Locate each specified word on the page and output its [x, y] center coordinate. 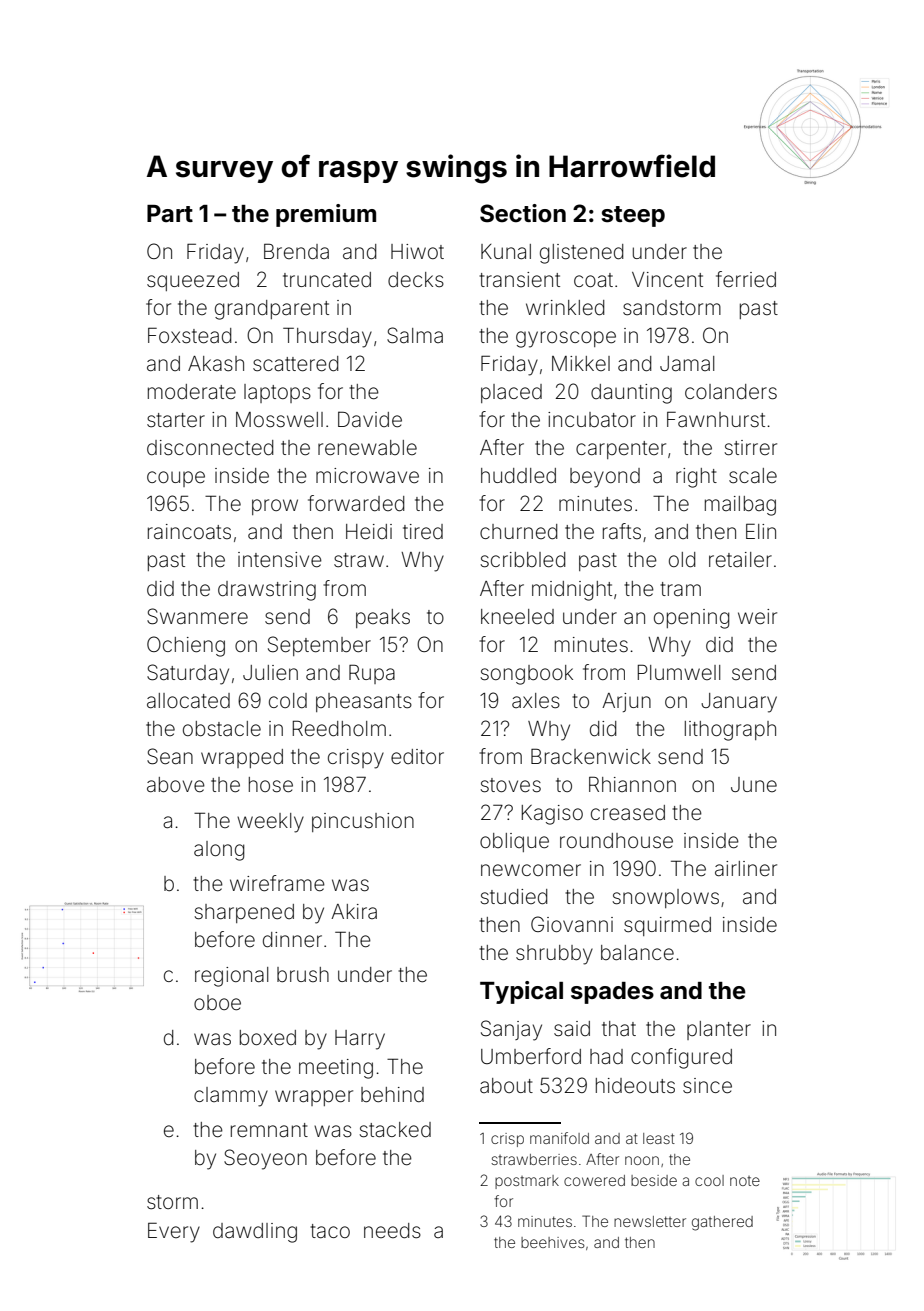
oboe [217, 1002]
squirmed [667, 926]
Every [174, 1232]
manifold [559, 1138]
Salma [415, 335]
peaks [383, 618]
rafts [622, 531]
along [219, 851]
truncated [327, 280]
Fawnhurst [716, 419]
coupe [176, 479]
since [707, 1085]
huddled [518, 476]
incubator [592, 419]
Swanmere [197, 616]
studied [514, 896]
